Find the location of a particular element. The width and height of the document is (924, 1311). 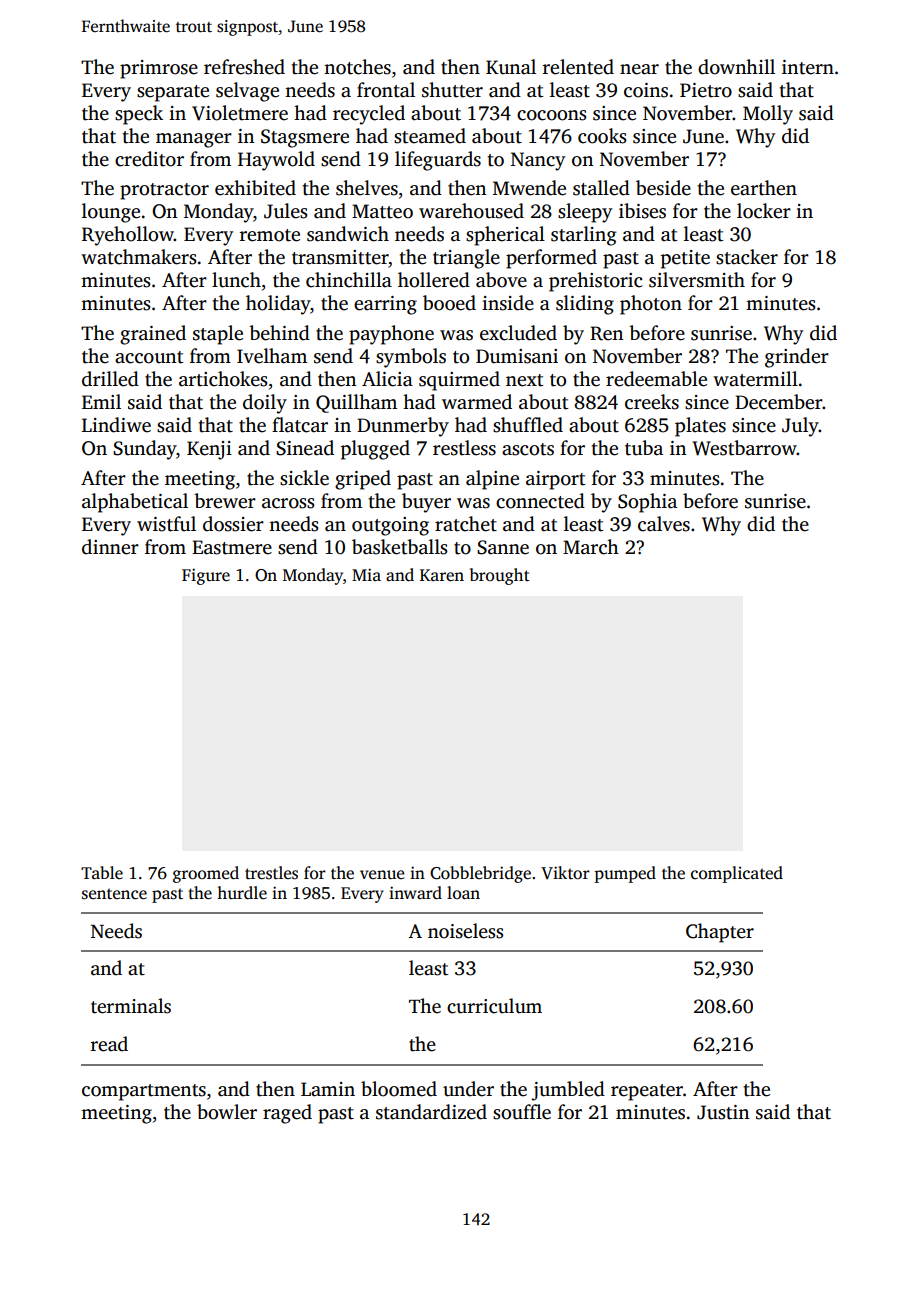

Table is located at coordinates (102, 873).
